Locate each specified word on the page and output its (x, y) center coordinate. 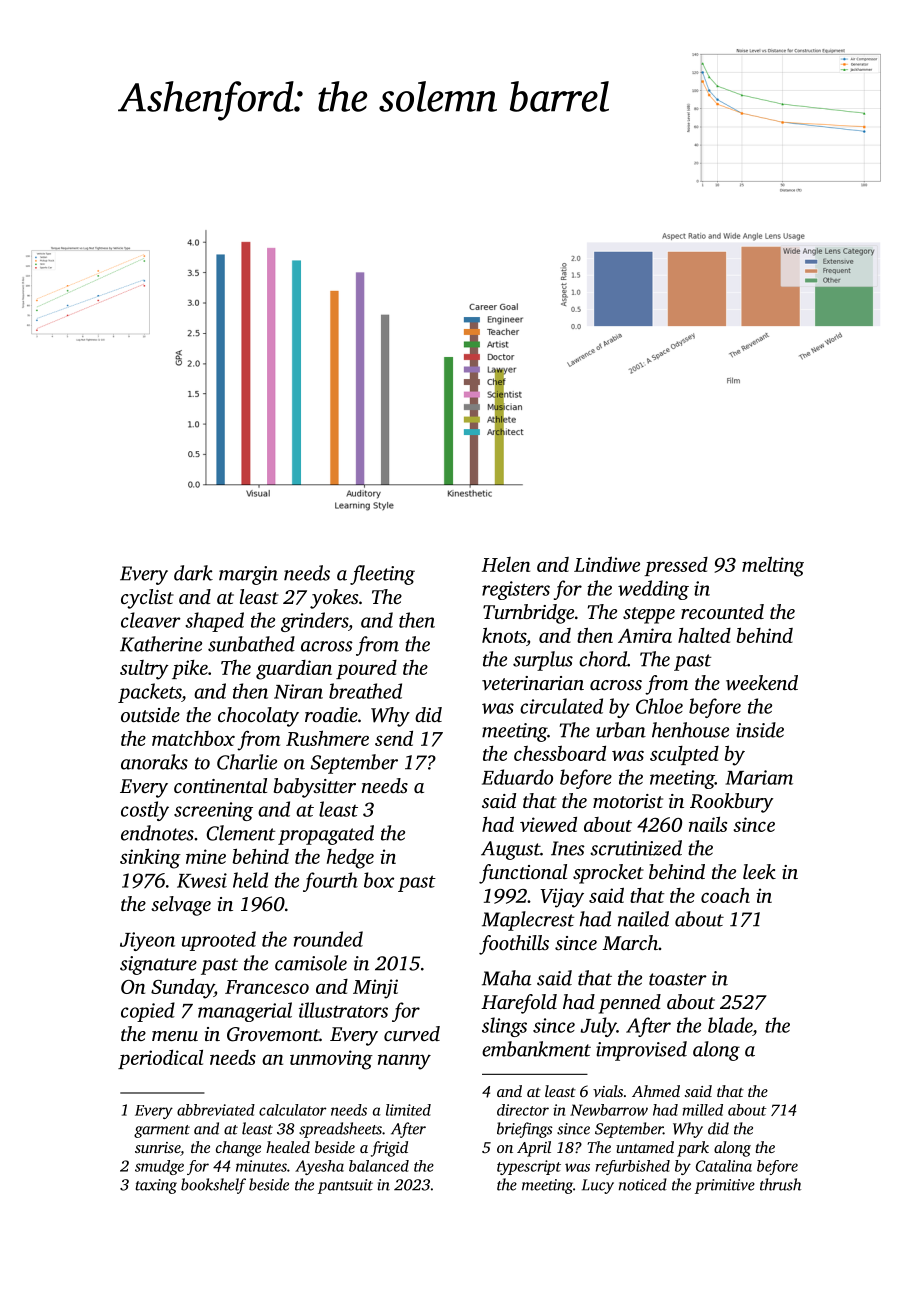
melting (773, 566)
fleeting (382, 575)
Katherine (161, 644)
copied (148, 1012)
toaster (678, 979)
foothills (514, 945)
